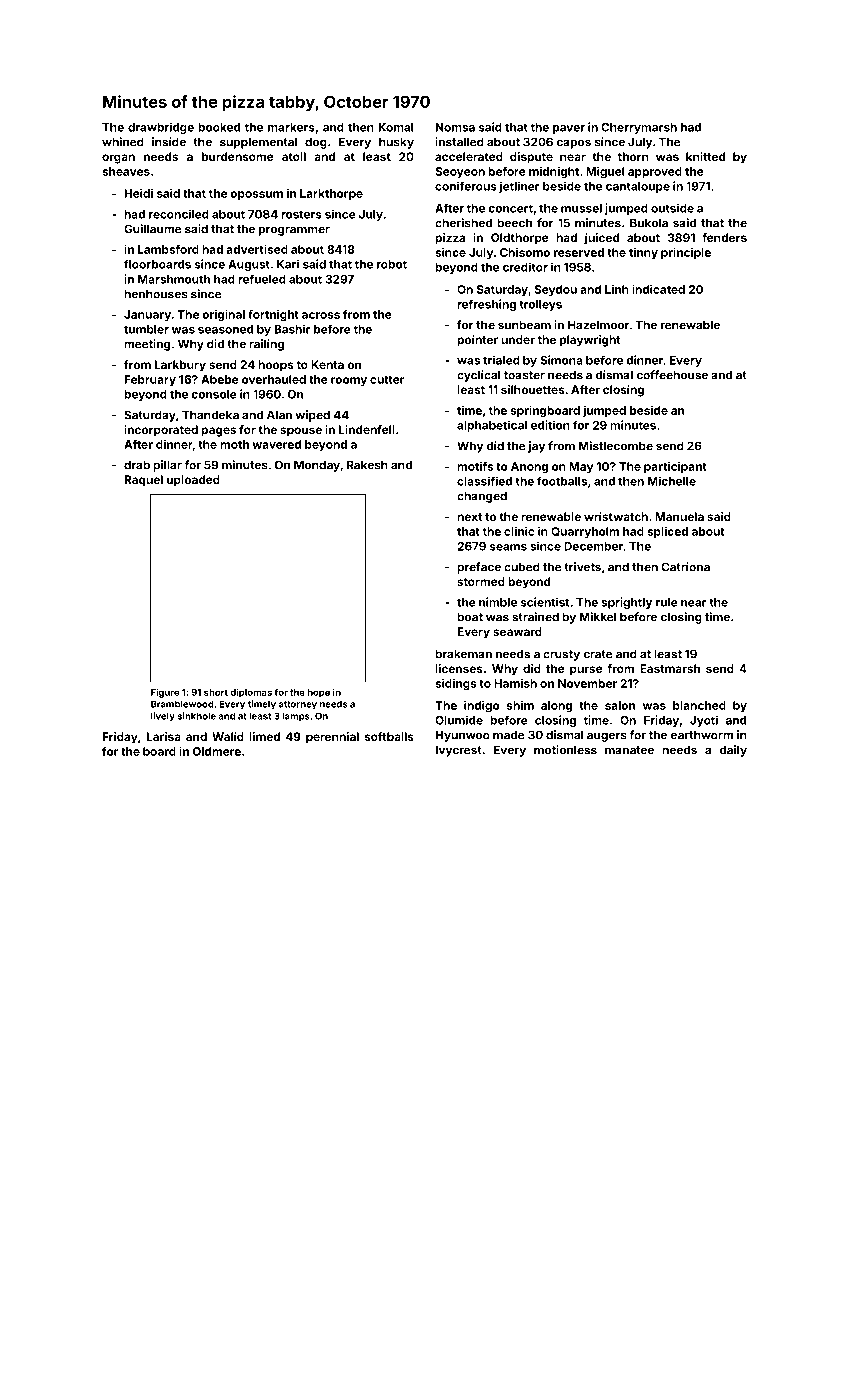  Describe the element at coordinates (164, 736) in the screenshot. I see `Larisa` at that location.
